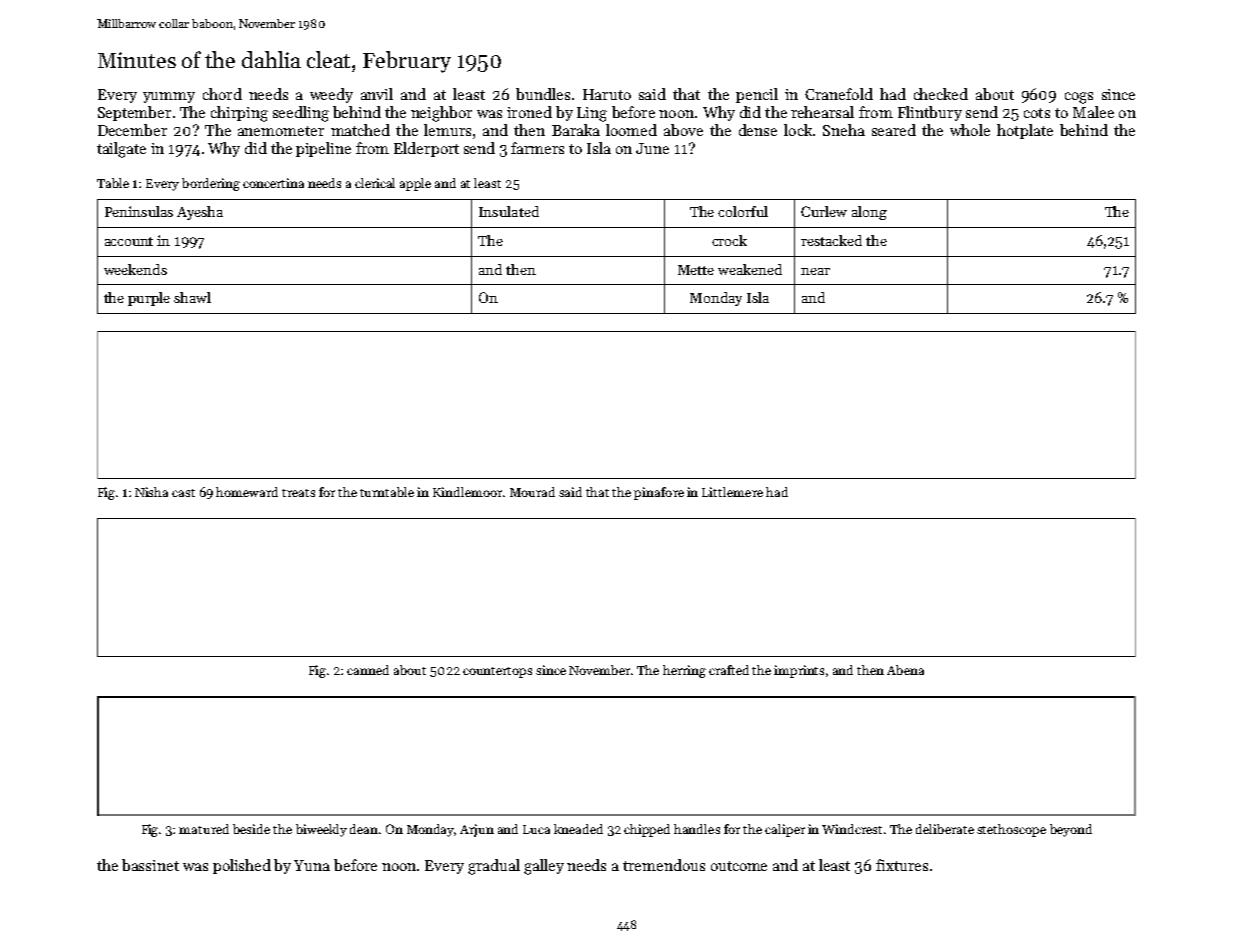  Describe the element at coordinates (139, 211) in the page. I see `Peninsulas` at that location.
